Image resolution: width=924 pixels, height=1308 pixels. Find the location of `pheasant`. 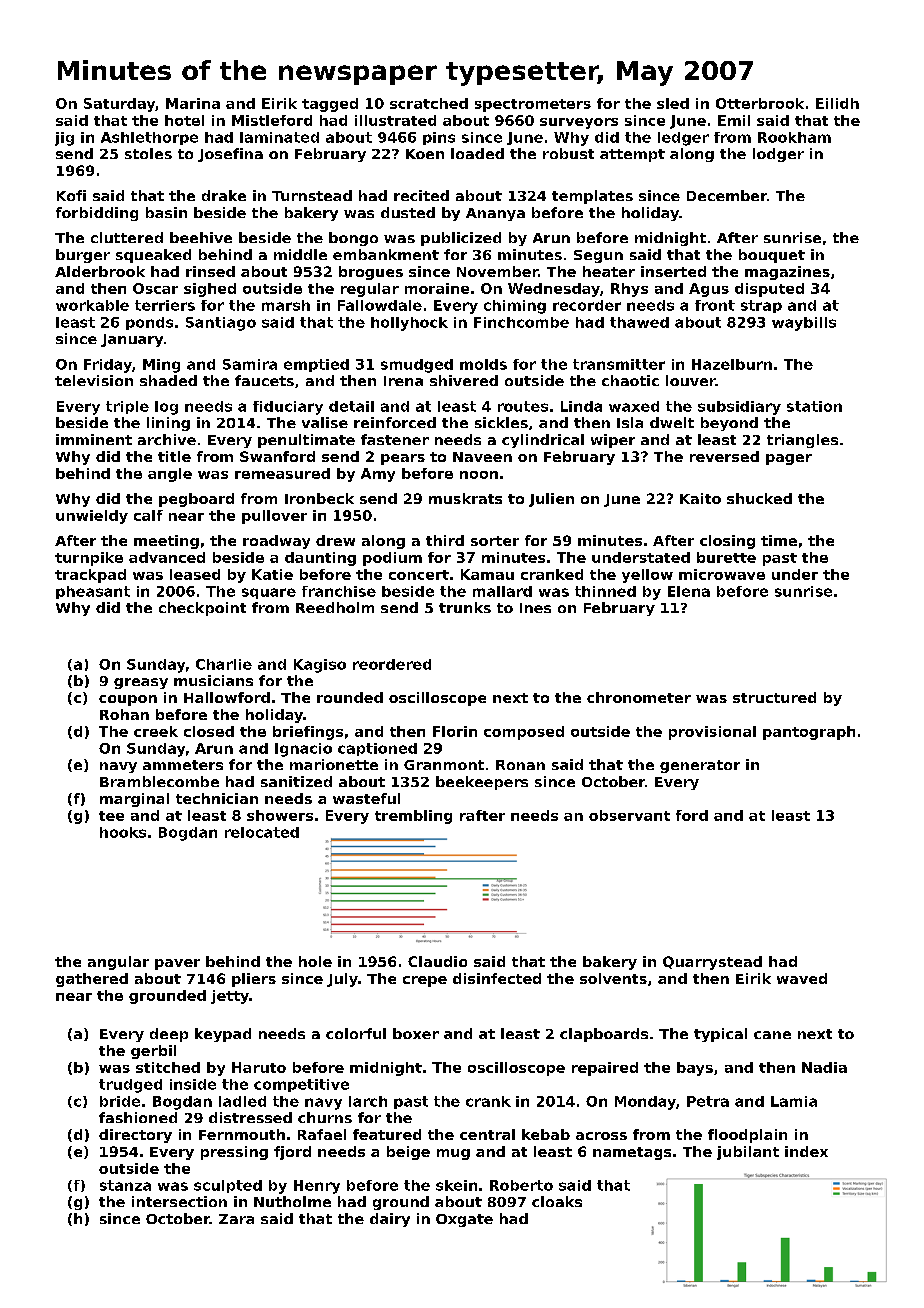

pheasant is located at coordinates (93, 592).
